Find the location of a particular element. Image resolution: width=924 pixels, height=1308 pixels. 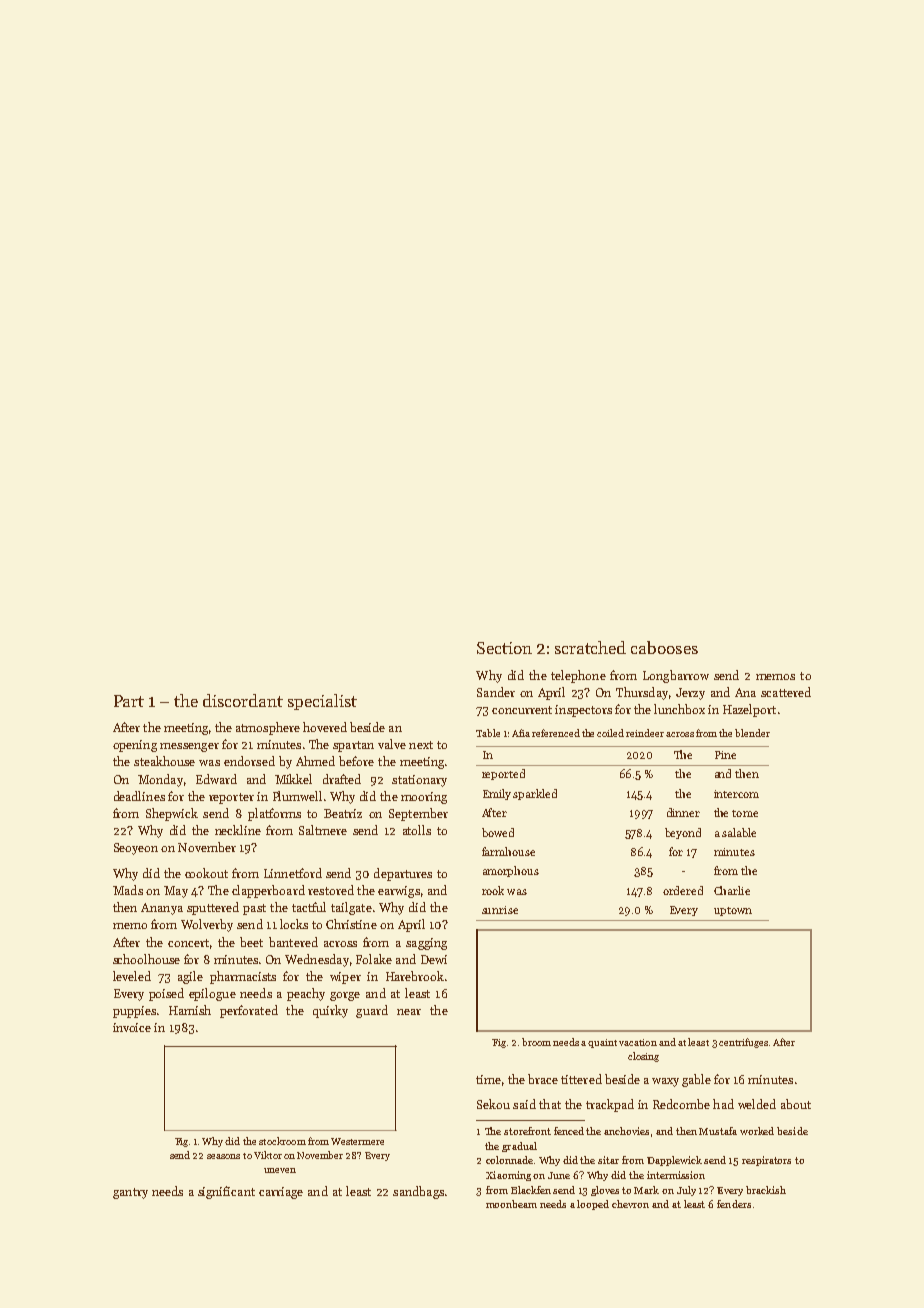

scratched is located at coordinates (590, 647).
